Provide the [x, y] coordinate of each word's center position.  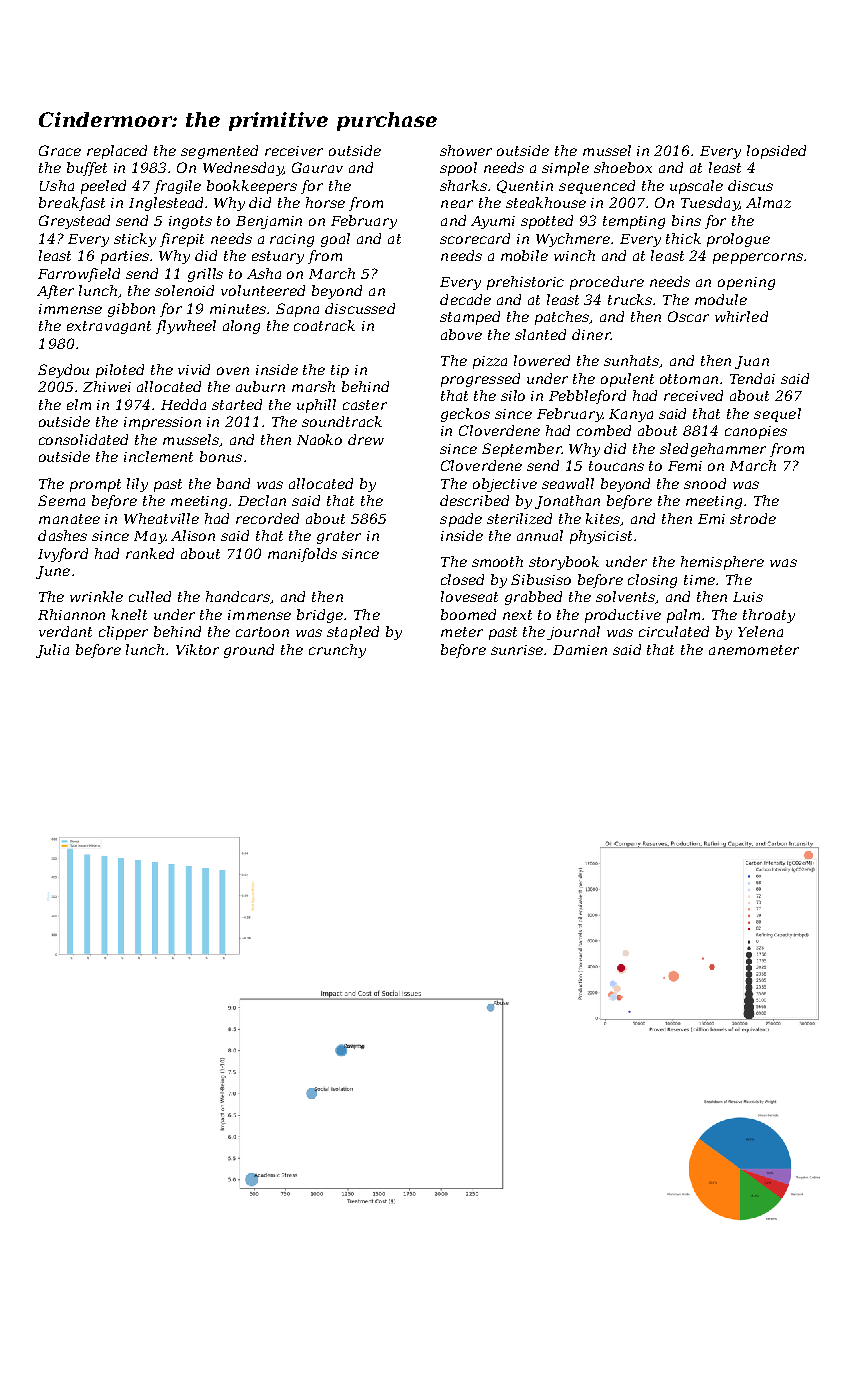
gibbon [131, 310]
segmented [219, 152]
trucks [631, 299]
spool [458, 169]
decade [465, 299]
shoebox [623, 167]
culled [150, 596]
